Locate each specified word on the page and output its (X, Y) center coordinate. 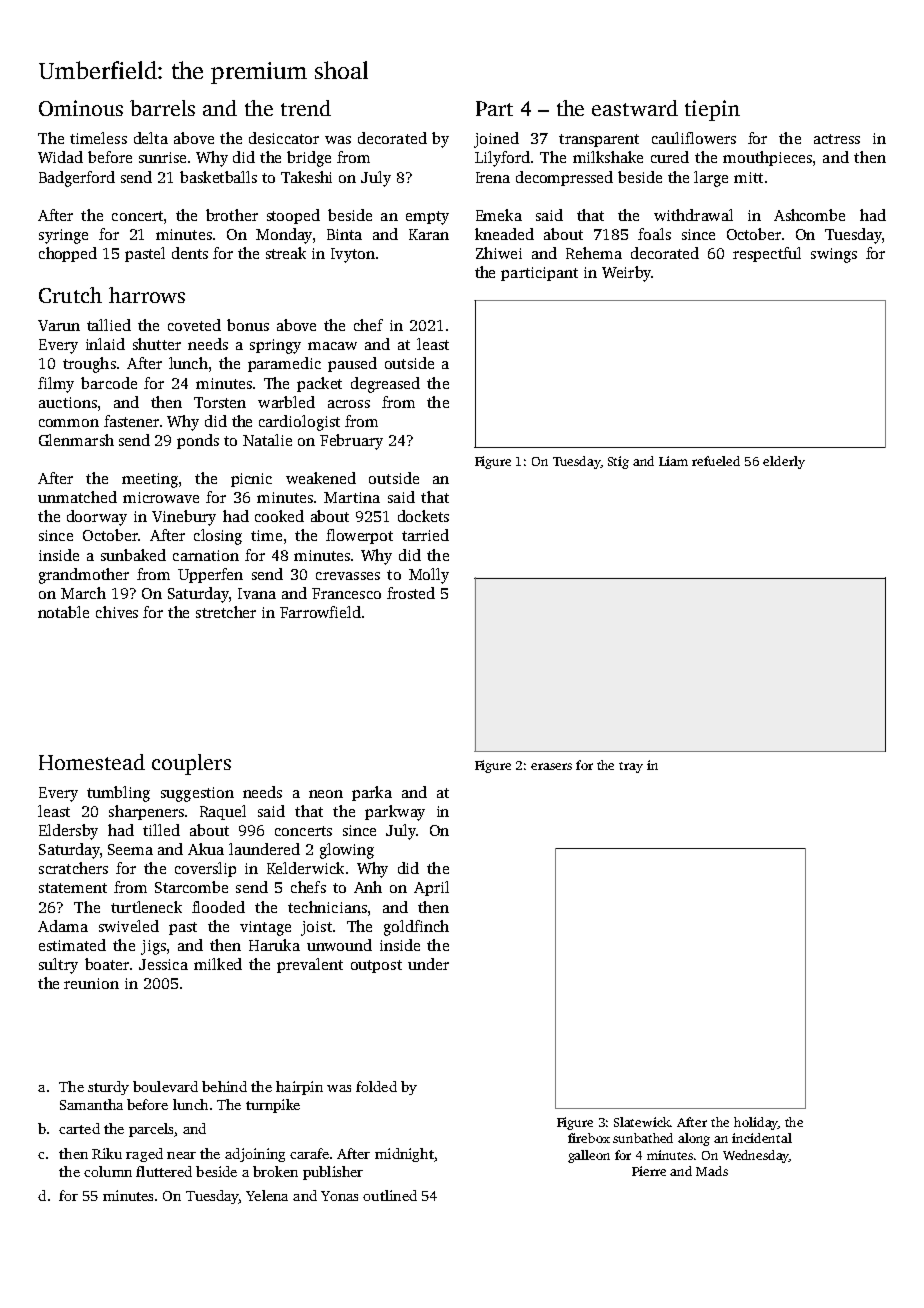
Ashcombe (809, 215)
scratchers (73, 868)
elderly (784, 462)
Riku (107, 1153)
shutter (157, 344)
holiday (756, 1123)
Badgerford (77, 179)
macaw (332, 346)
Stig (618, 462)
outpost (376, 966)
